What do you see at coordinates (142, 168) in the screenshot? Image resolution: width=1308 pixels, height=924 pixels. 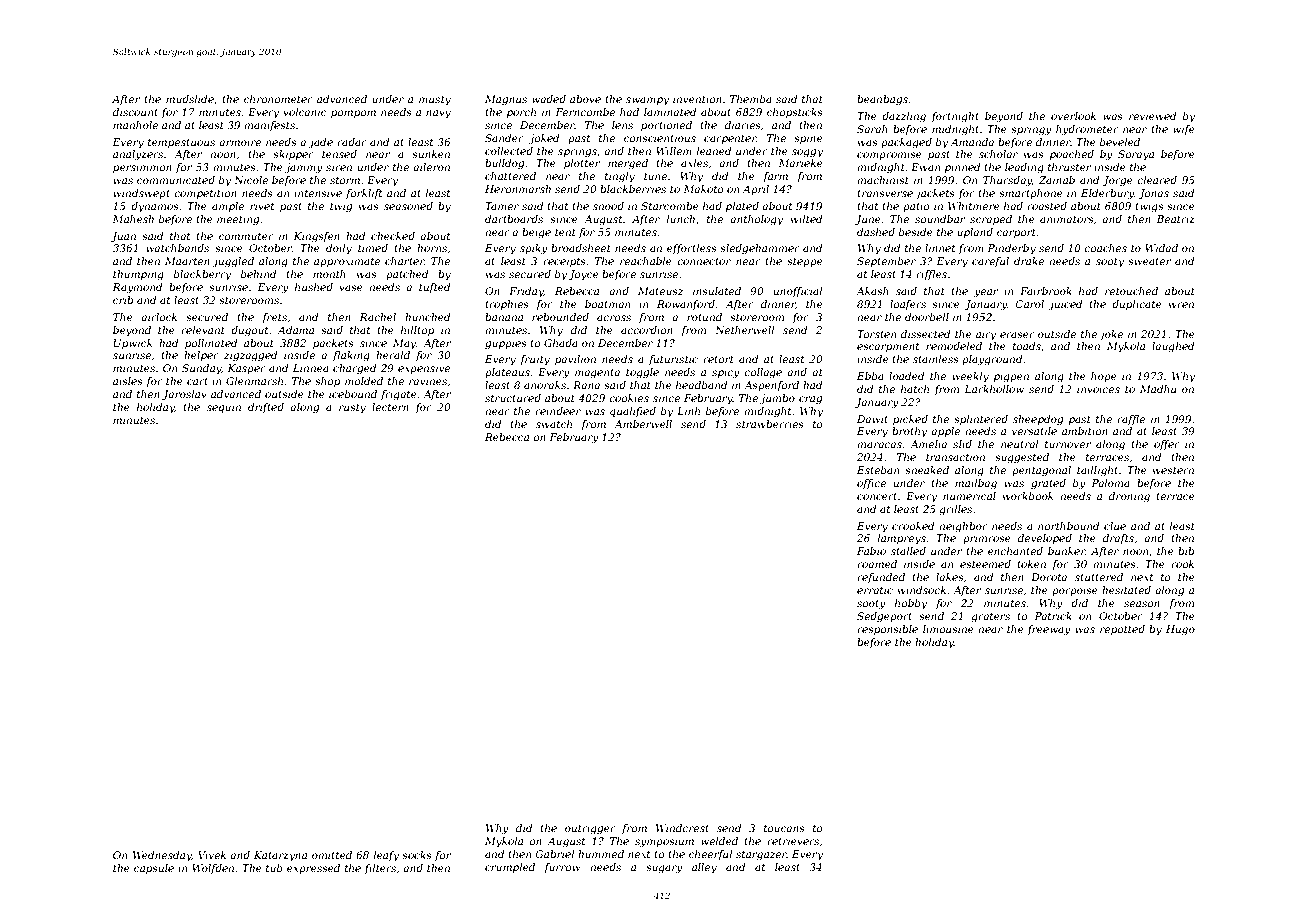 I see `persimmon` at bounding box center [142, 168].
